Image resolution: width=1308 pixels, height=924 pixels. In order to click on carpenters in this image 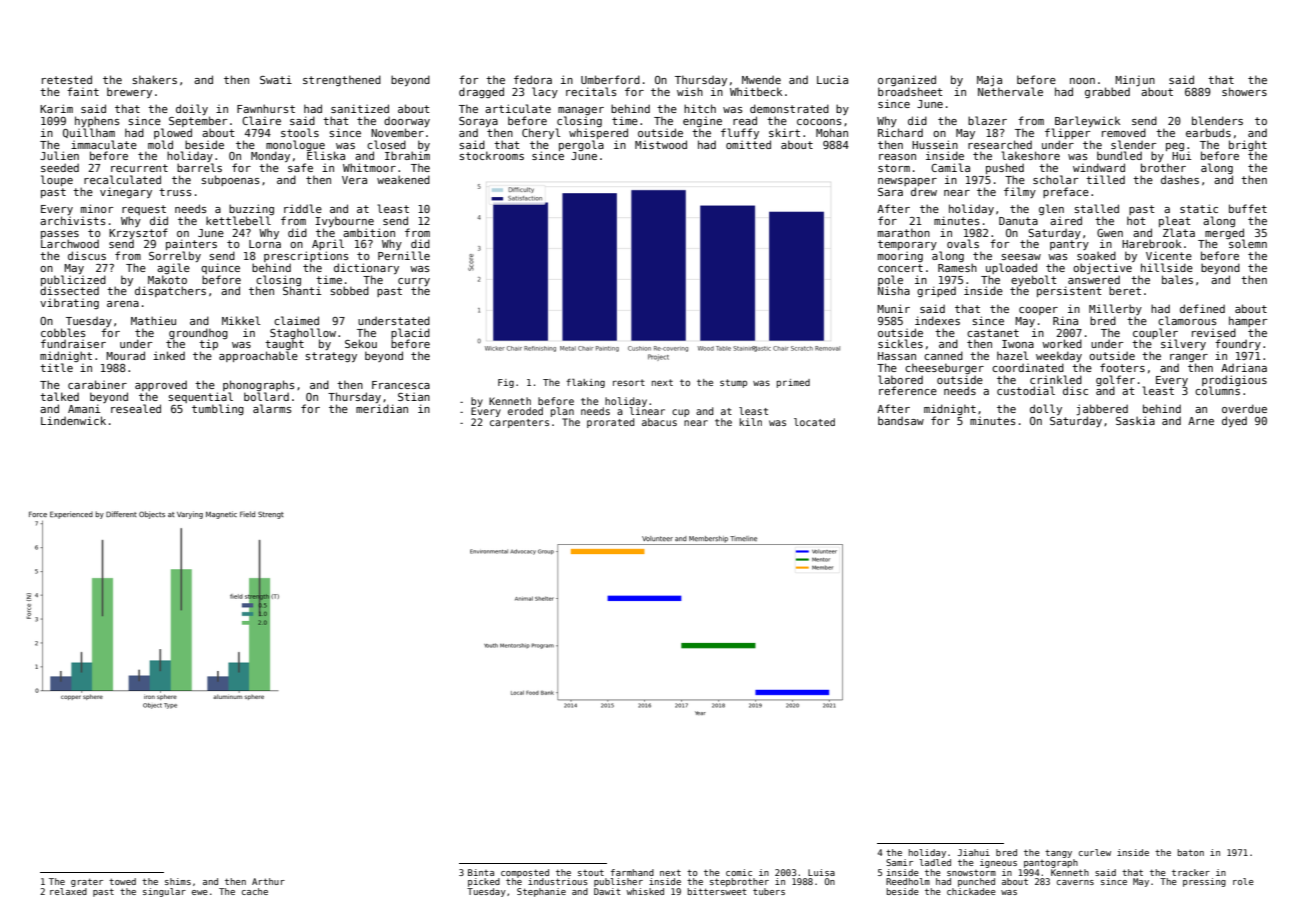, I will do `click(519, 423)`.
